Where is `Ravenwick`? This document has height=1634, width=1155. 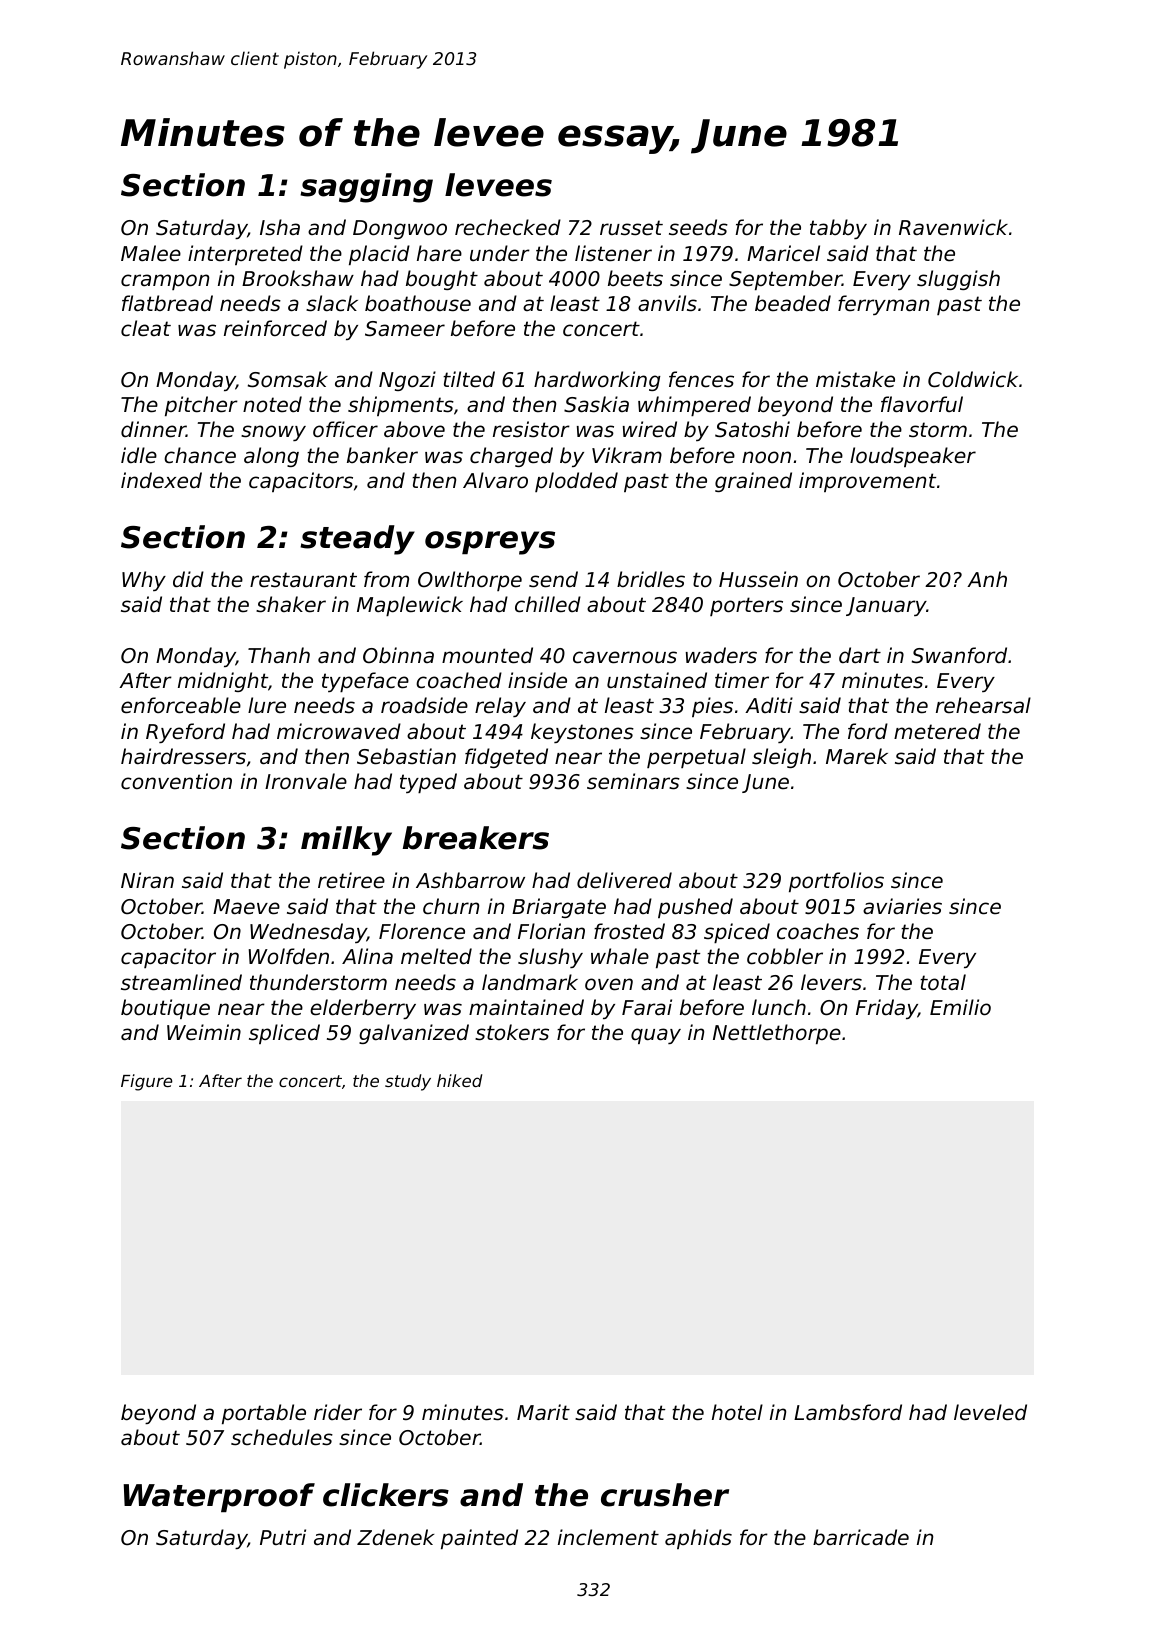
Ravenwick is located at coordinates (953, 227).
